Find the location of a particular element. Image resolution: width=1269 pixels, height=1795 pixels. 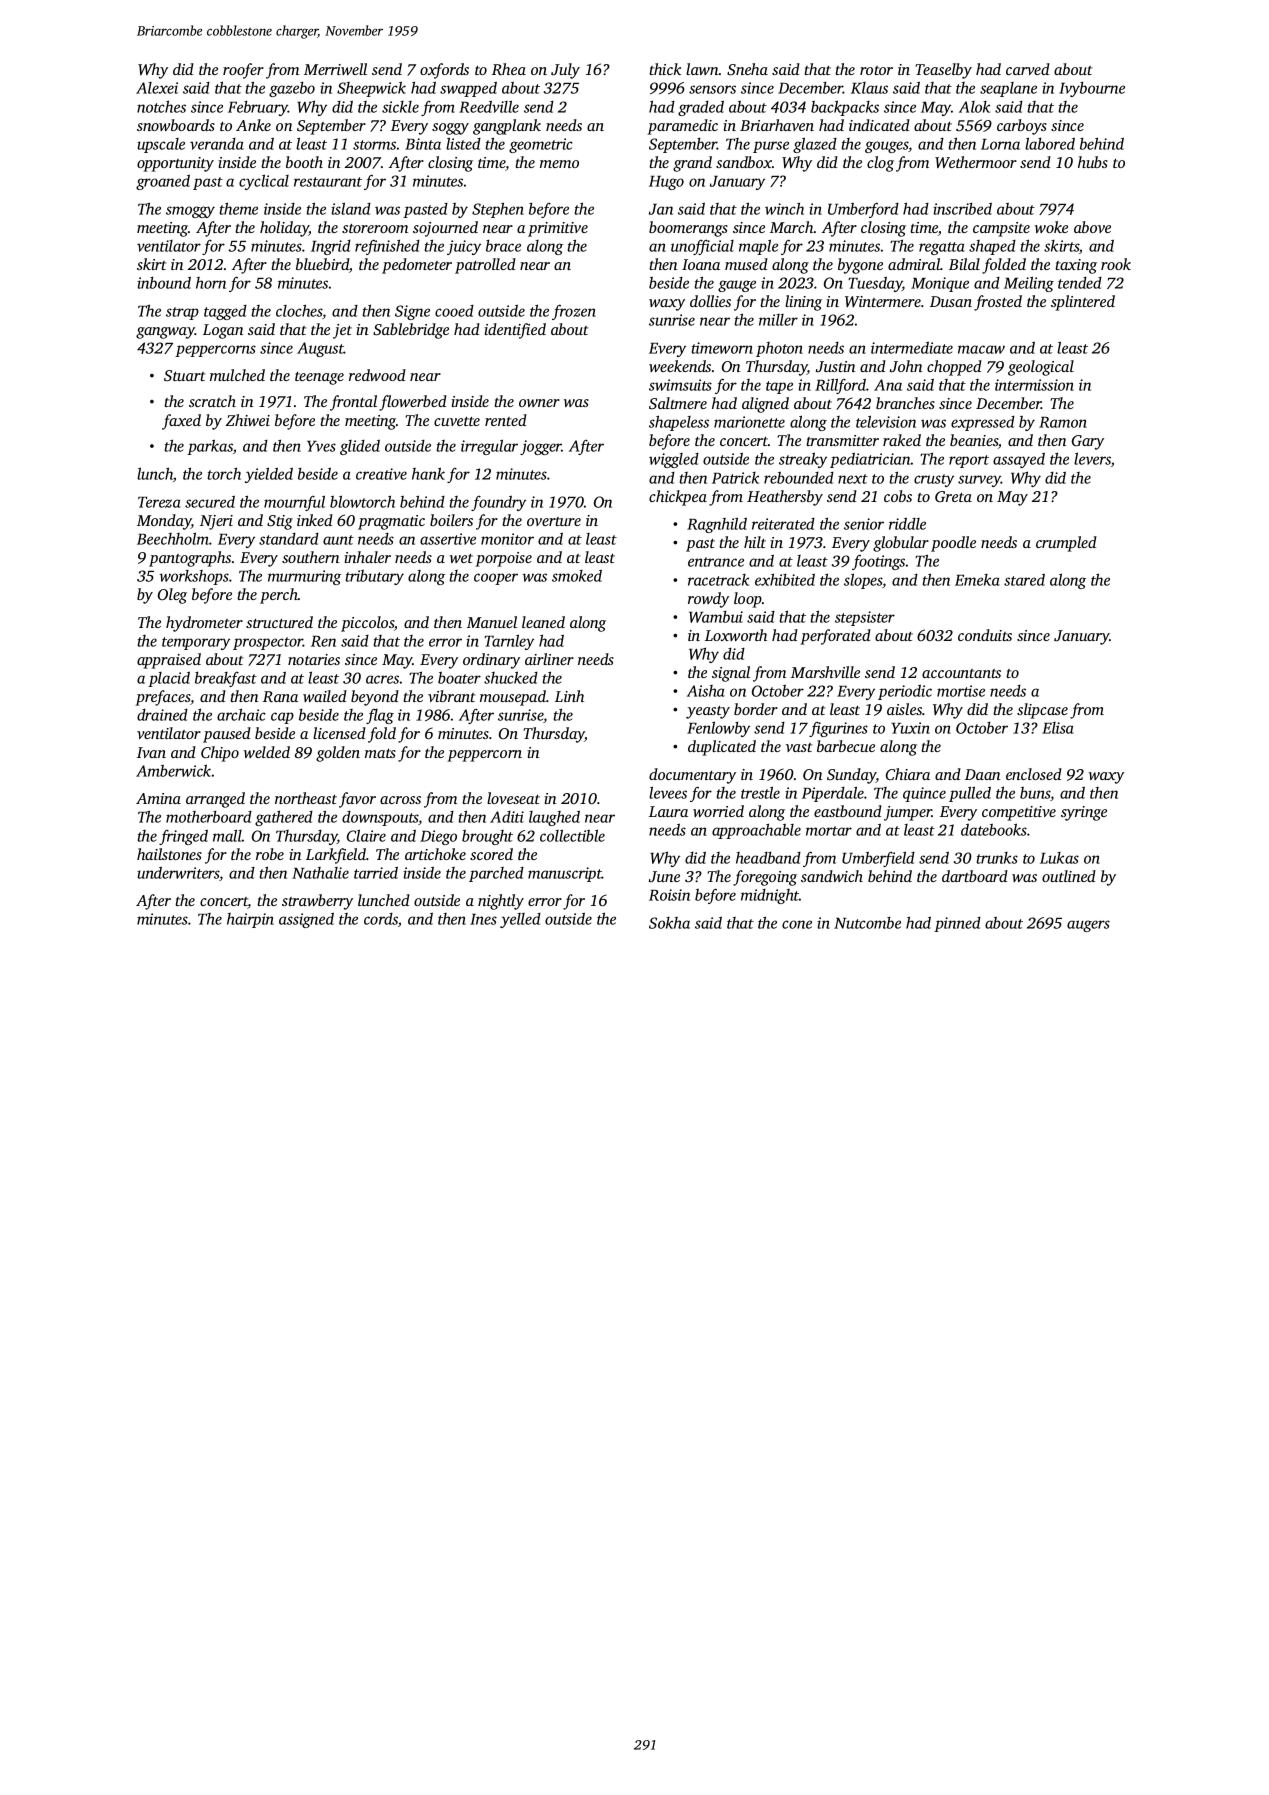

workshops is located at coordinates (194, 577).
